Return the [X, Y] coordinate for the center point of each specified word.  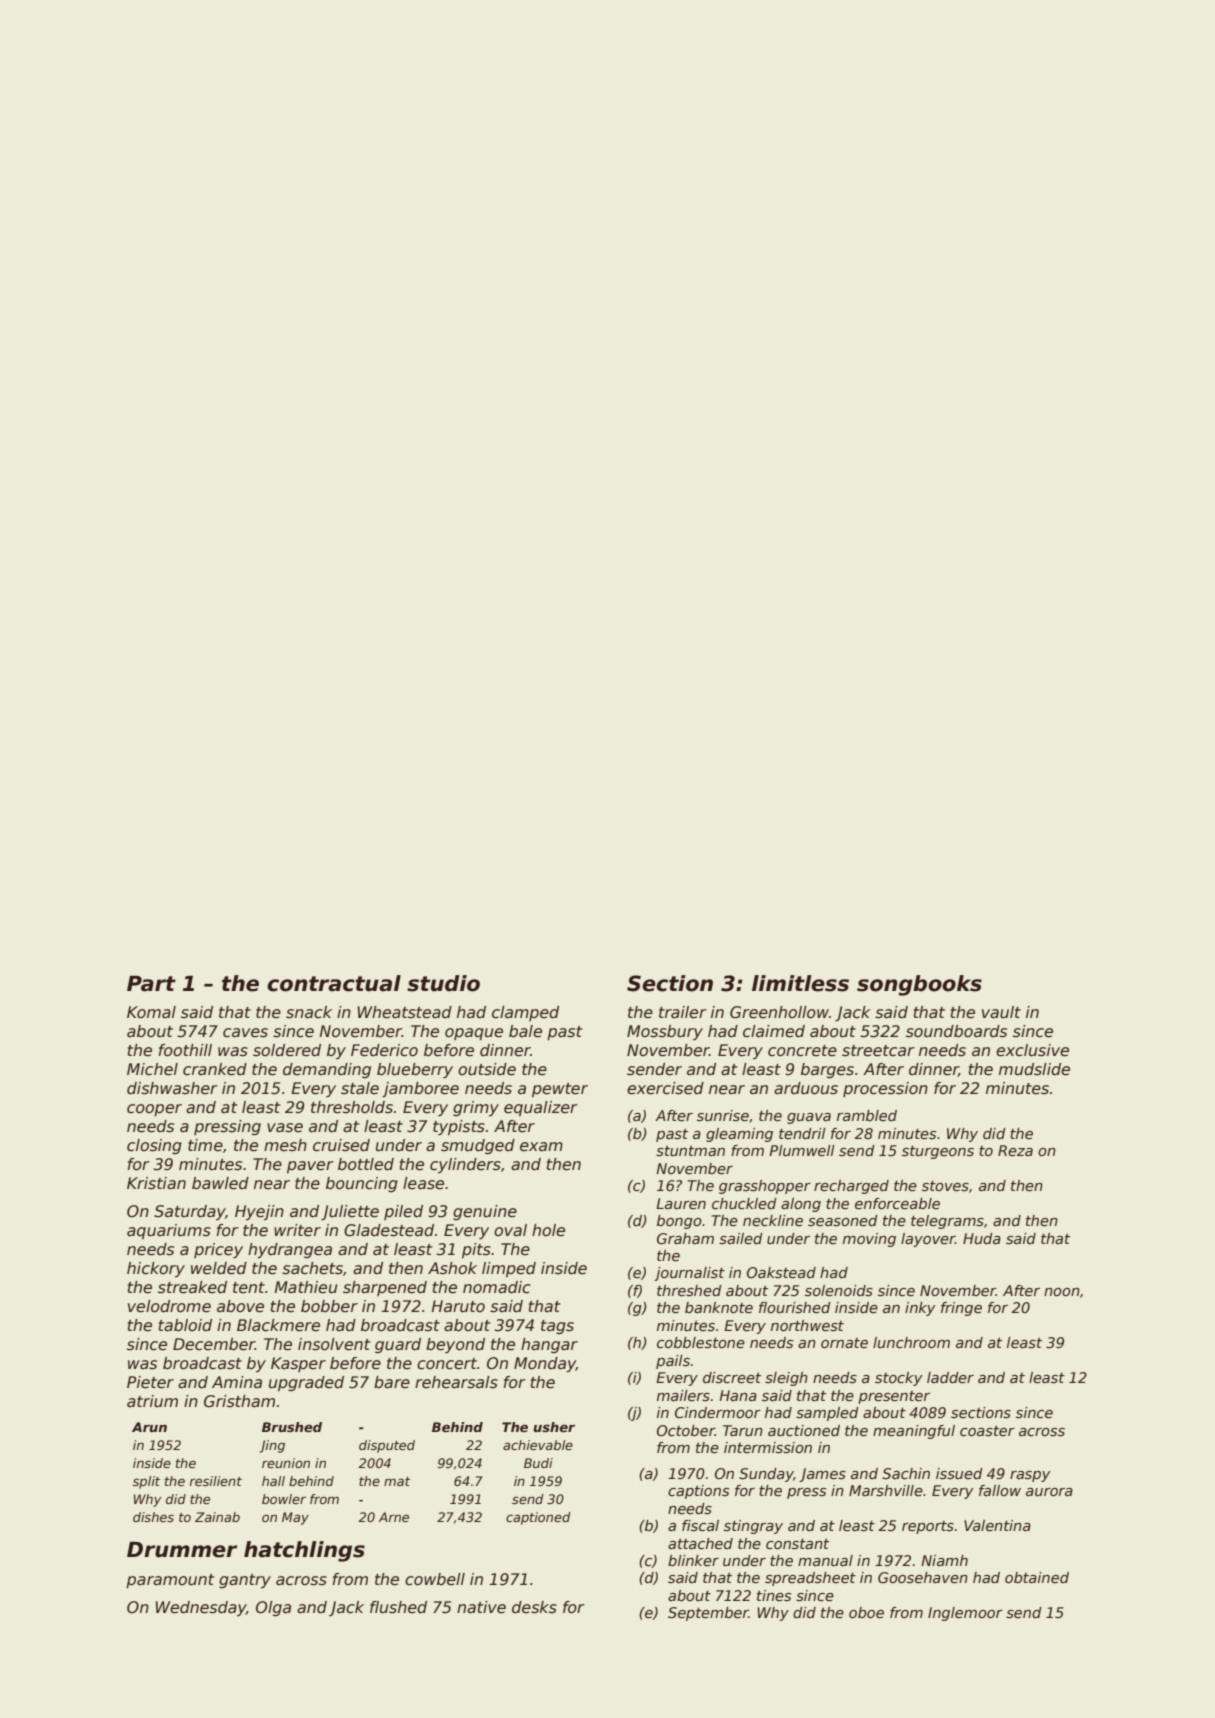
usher [554, 1427]
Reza [1015, 1150]
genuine [485, 1212]
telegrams [947, 1222]
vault [1001, 1012]
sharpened [385, 1288]
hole [548, 1230]
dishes [153, 1517]
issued [959, 1473]
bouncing [362, 1184]
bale [525, 1031]
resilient [216, 1481]
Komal [151, 1012]
